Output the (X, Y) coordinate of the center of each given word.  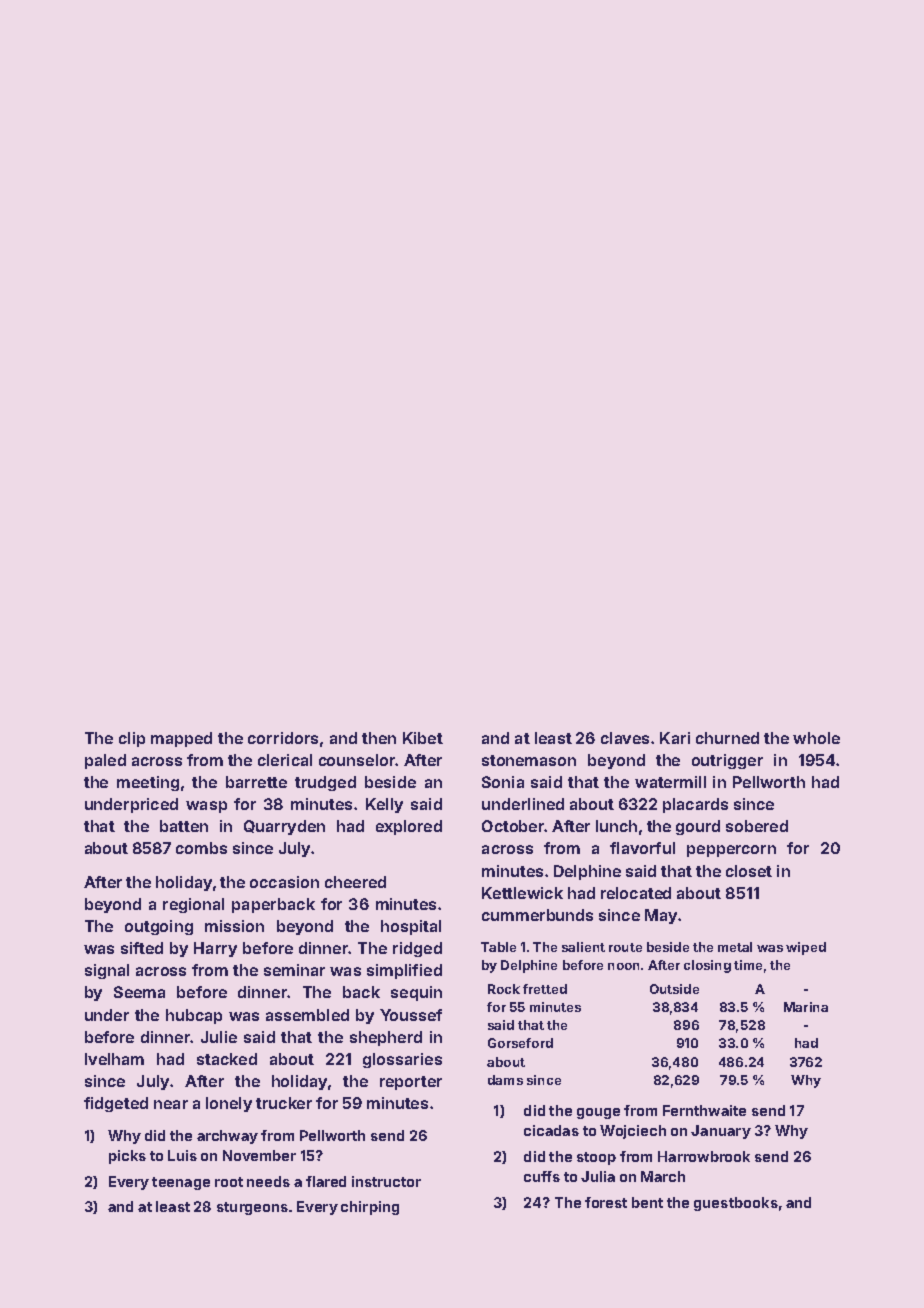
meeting (148, 783)
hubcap (194, 1016)
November (259, 1155)
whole (816, 738)
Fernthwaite (704, 1110)
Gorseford (520, 1043)
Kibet (423, 738)
